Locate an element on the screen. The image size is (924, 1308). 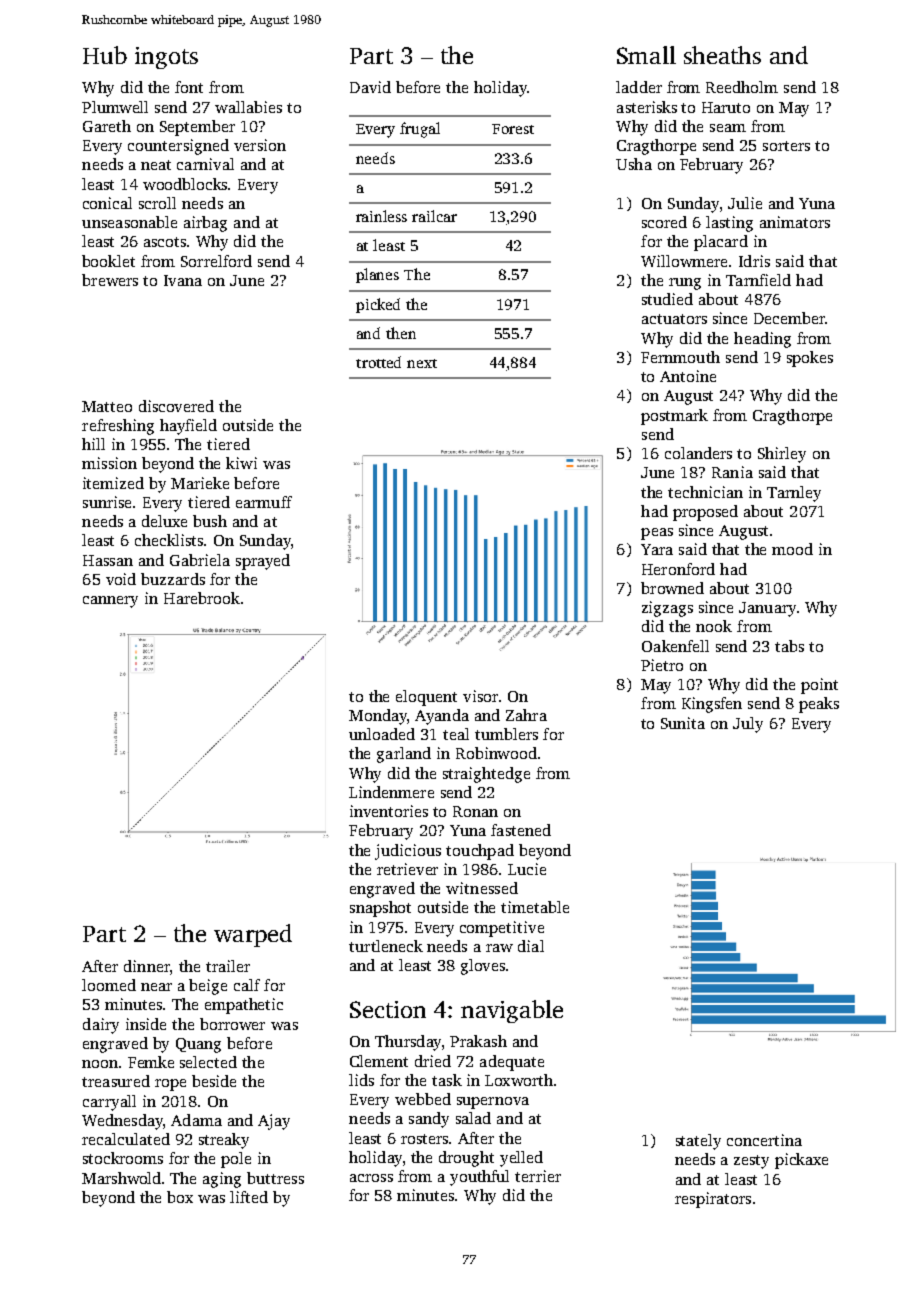
lifted is located at coordinates (249, 1197).
